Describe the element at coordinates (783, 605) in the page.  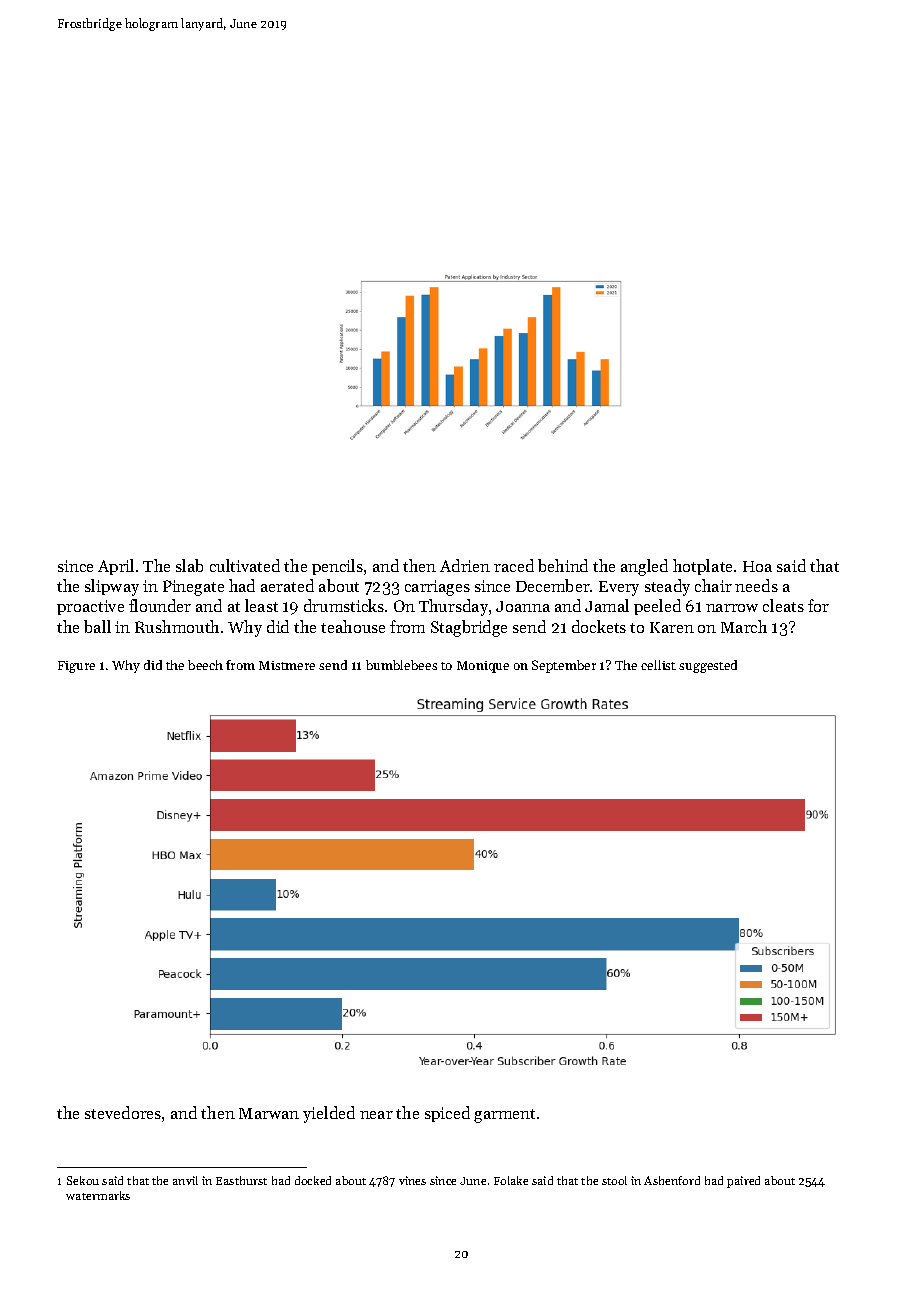
I see `cleats` at that location.
